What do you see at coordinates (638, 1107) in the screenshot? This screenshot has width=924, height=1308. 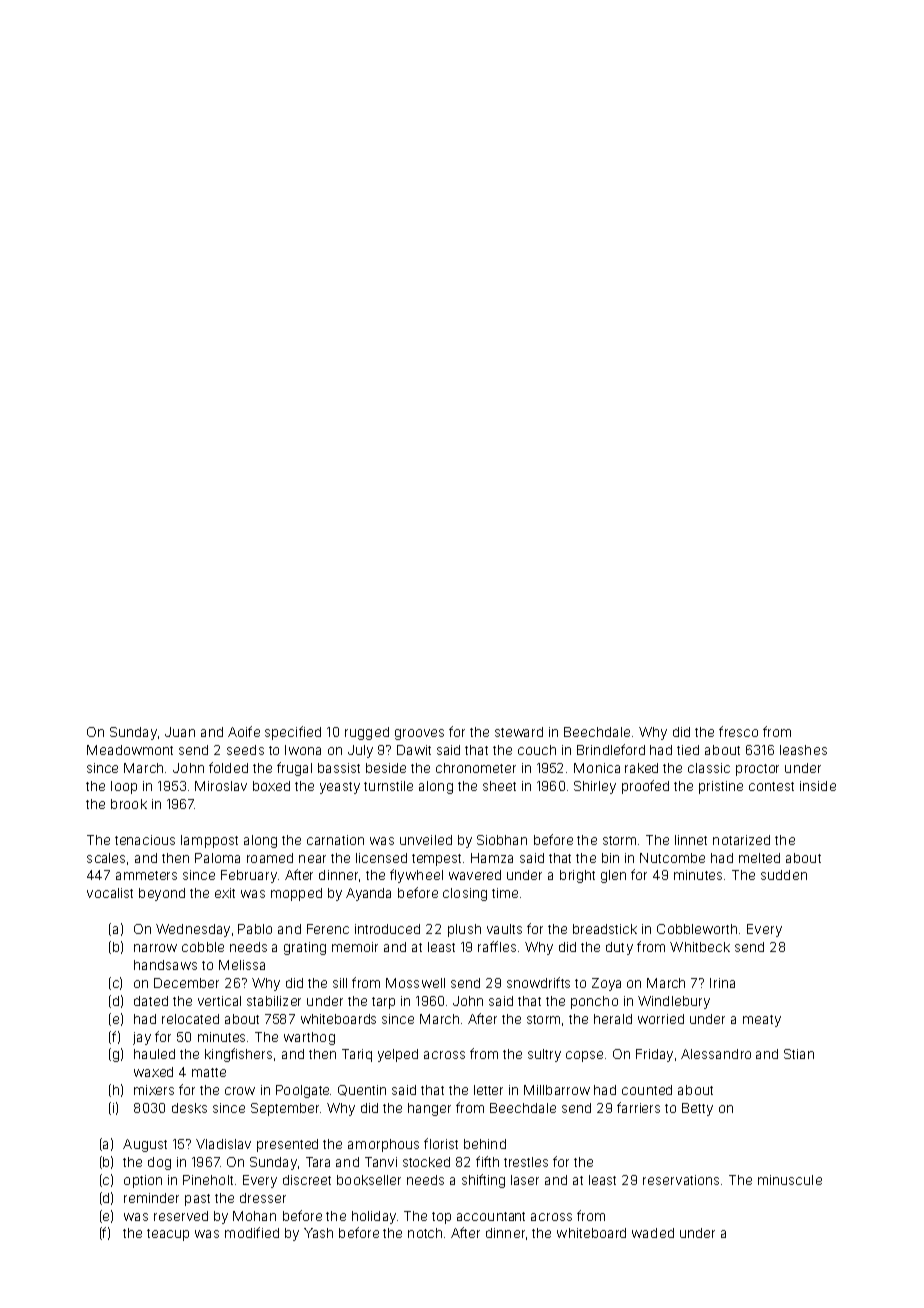 I see `farriers` at bounding box center [638, 1107].
